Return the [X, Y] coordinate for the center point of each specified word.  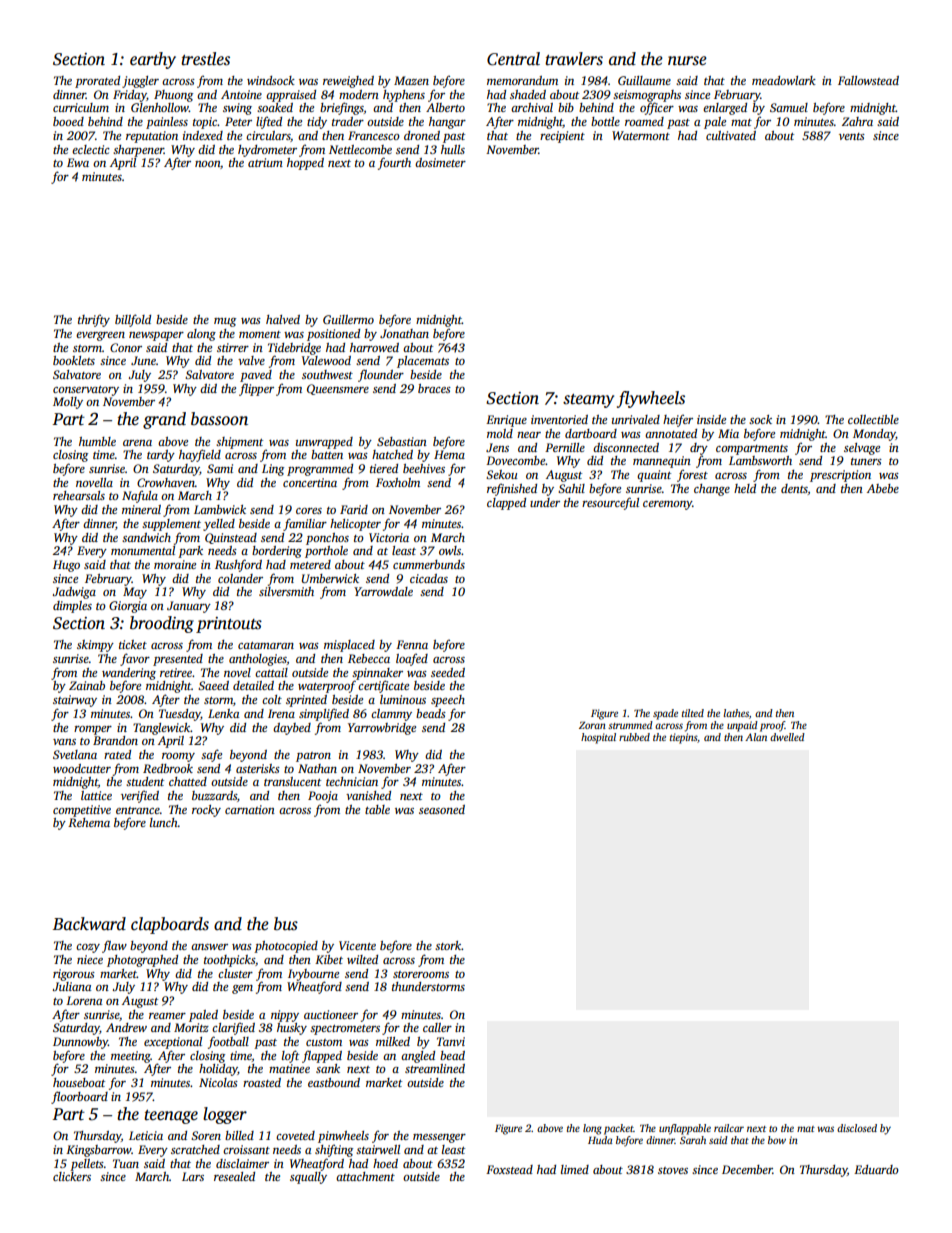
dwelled [787, 737]
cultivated [731, 135]
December [747, 1169]
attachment [365, 1176]
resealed [234, 1176]
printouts [229, 625]
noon [207, 164]
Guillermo [348, 319]
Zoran [592, 725]
